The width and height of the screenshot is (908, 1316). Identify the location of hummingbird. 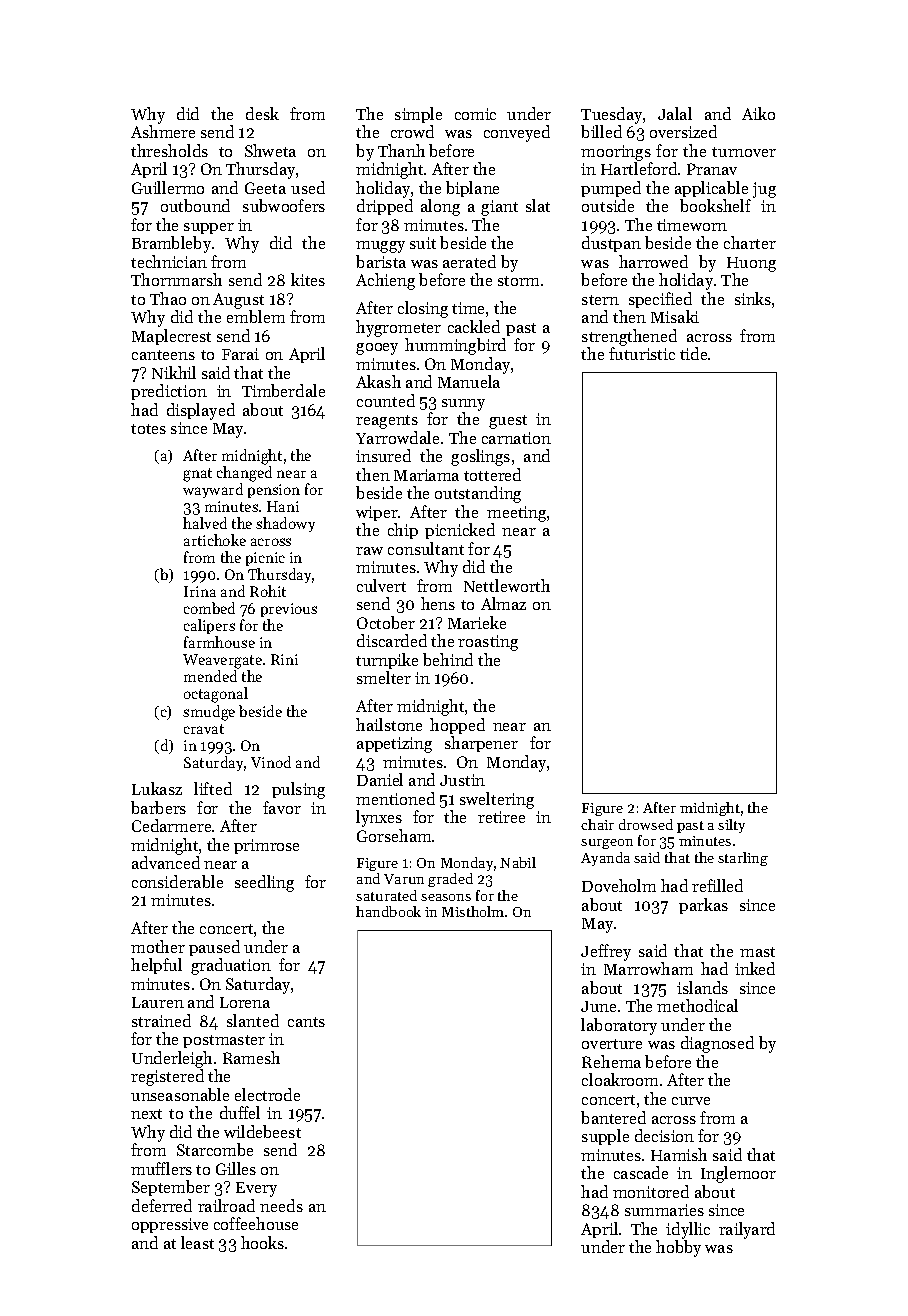
(455, 346).
